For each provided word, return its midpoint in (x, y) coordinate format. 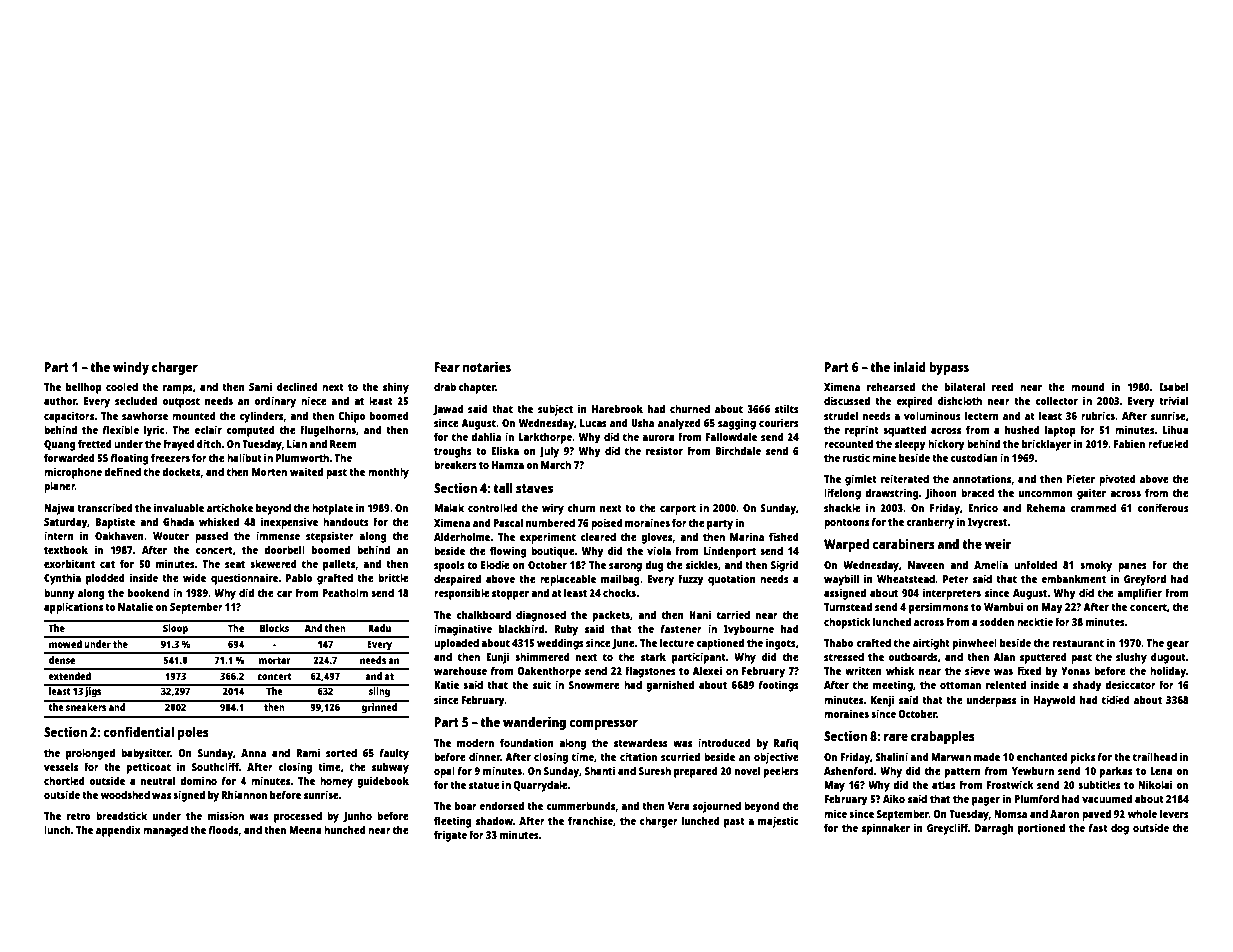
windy (131, 368)
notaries (487, 366)
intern (59, 535)
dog (1120, 829)
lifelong (842, 494)
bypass (949, 368)
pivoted (1117, 480)
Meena (305, 830)
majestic (778, 822)
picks (1083, 758)
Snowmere (594, 685)
